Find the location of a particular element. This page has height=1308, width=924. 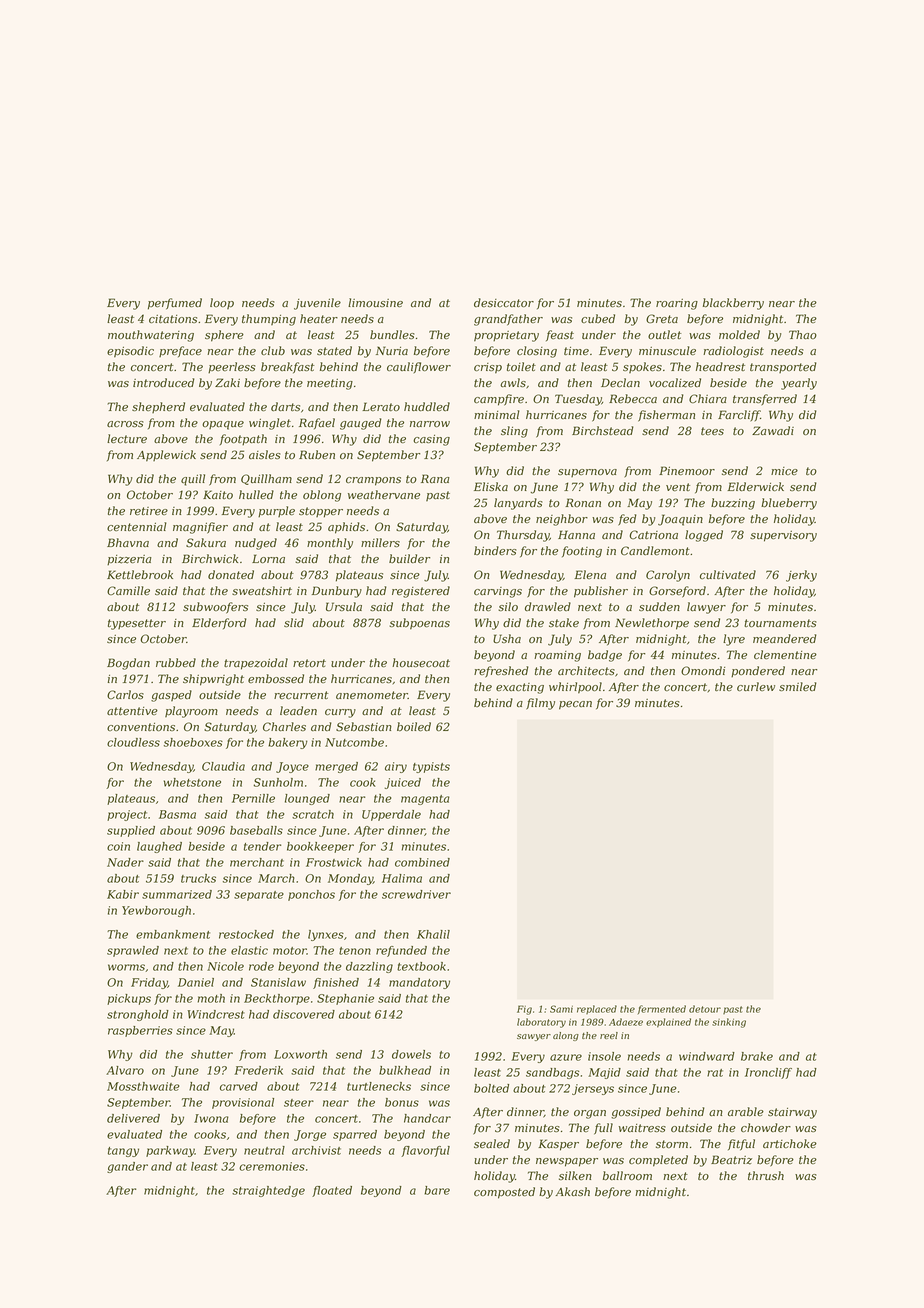

Usha is located at coordinates (507, 639).
